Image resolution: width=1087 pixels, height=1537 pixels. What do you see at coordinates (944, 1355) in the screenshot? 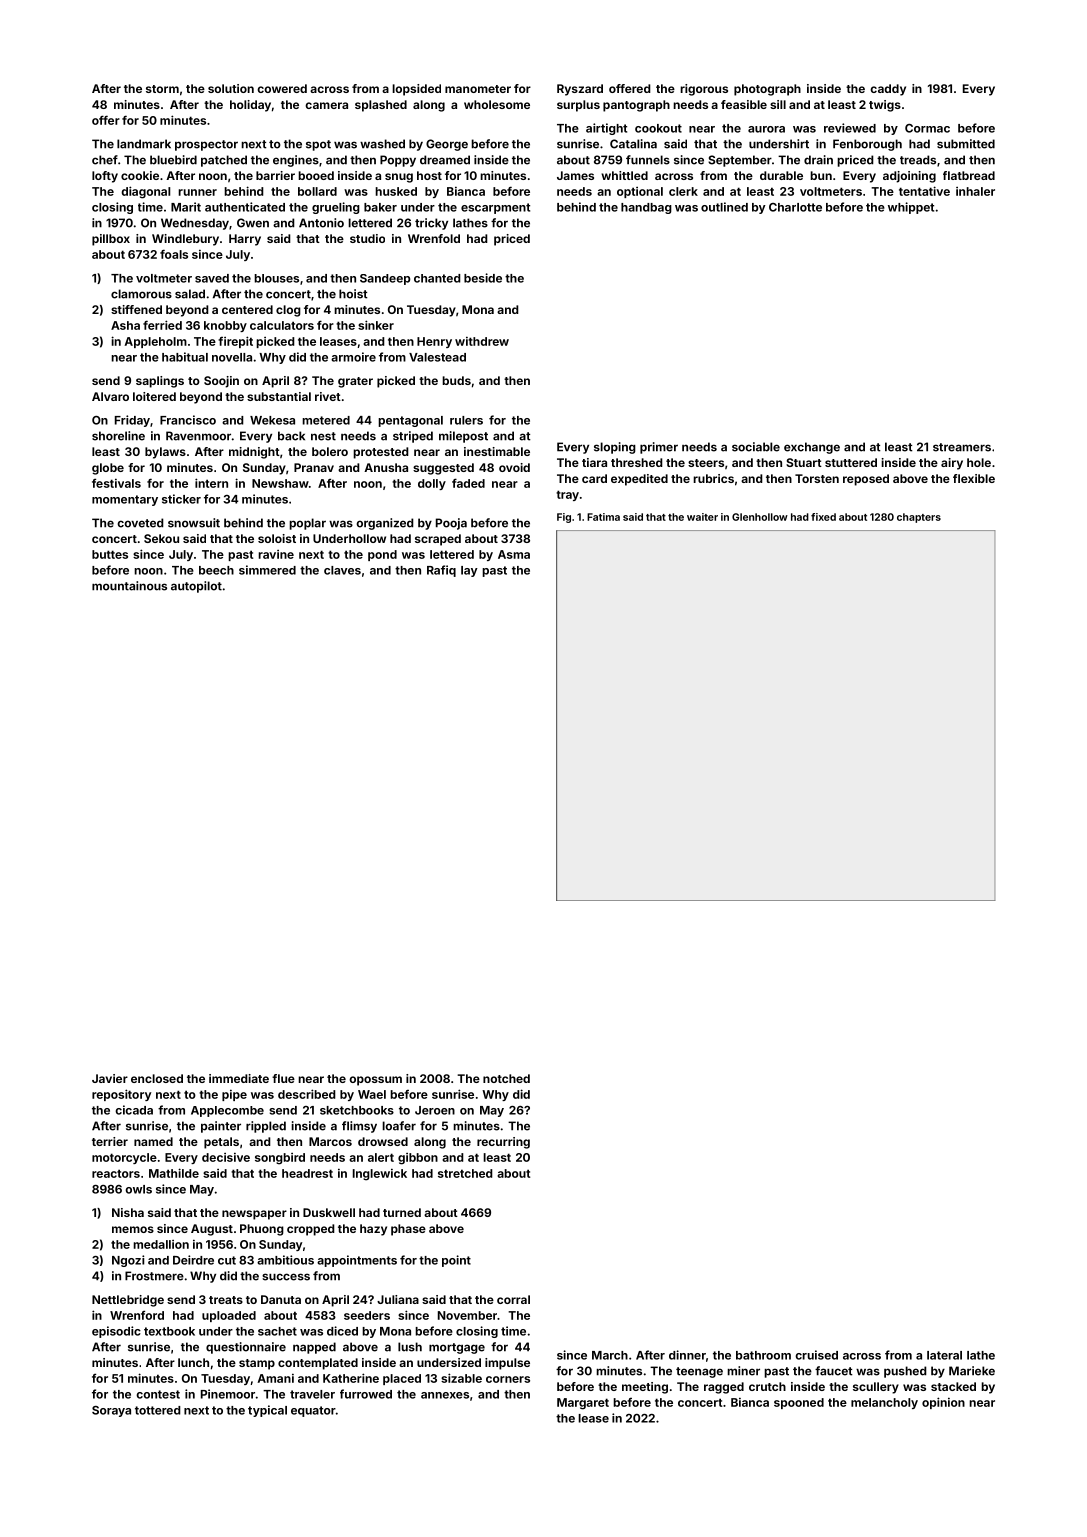
I see `lateral` at bounding box center [944, 1355].
